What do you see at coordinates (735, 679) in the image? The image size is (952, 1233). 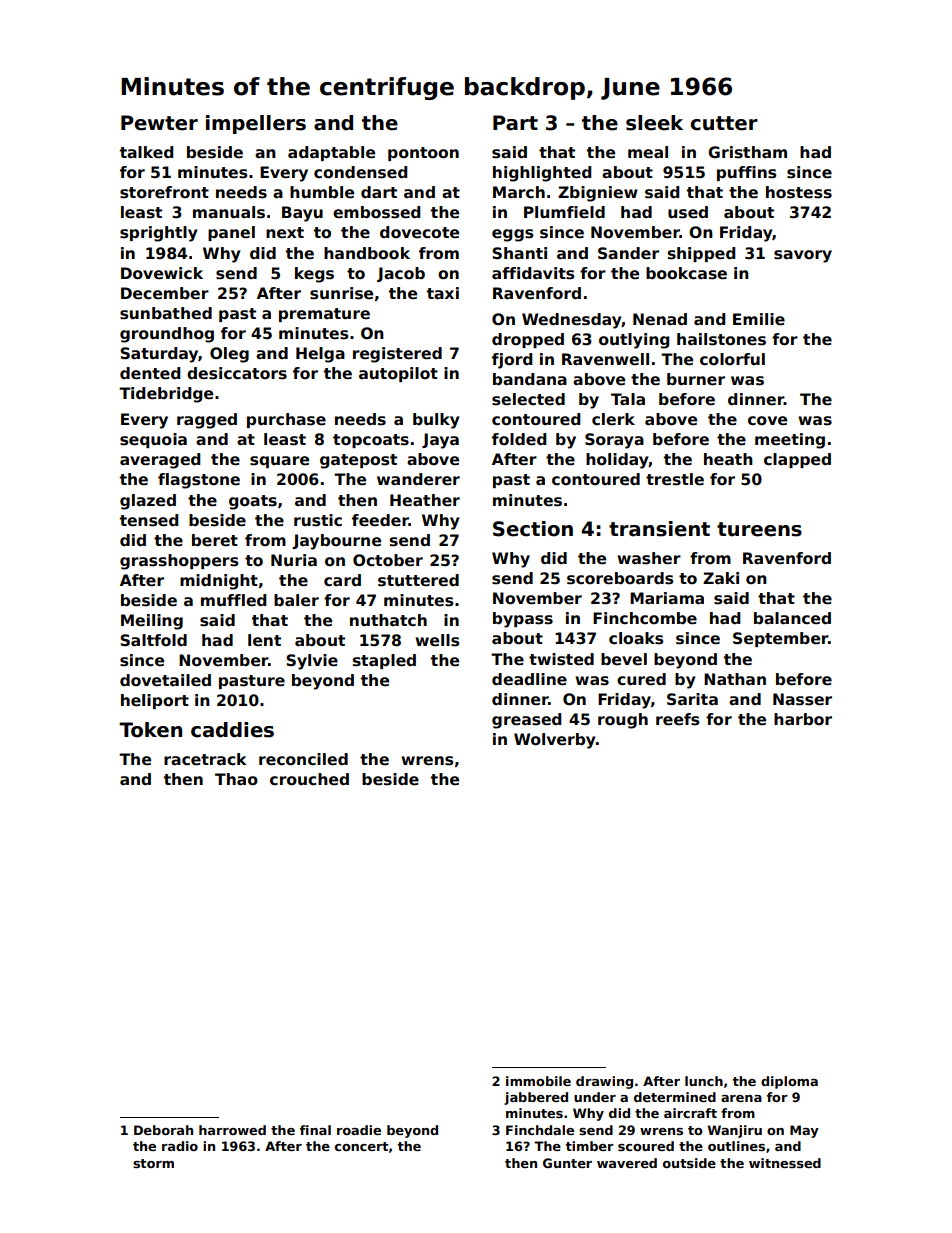 I see `Nathan` at bounding box center [735, 679].
